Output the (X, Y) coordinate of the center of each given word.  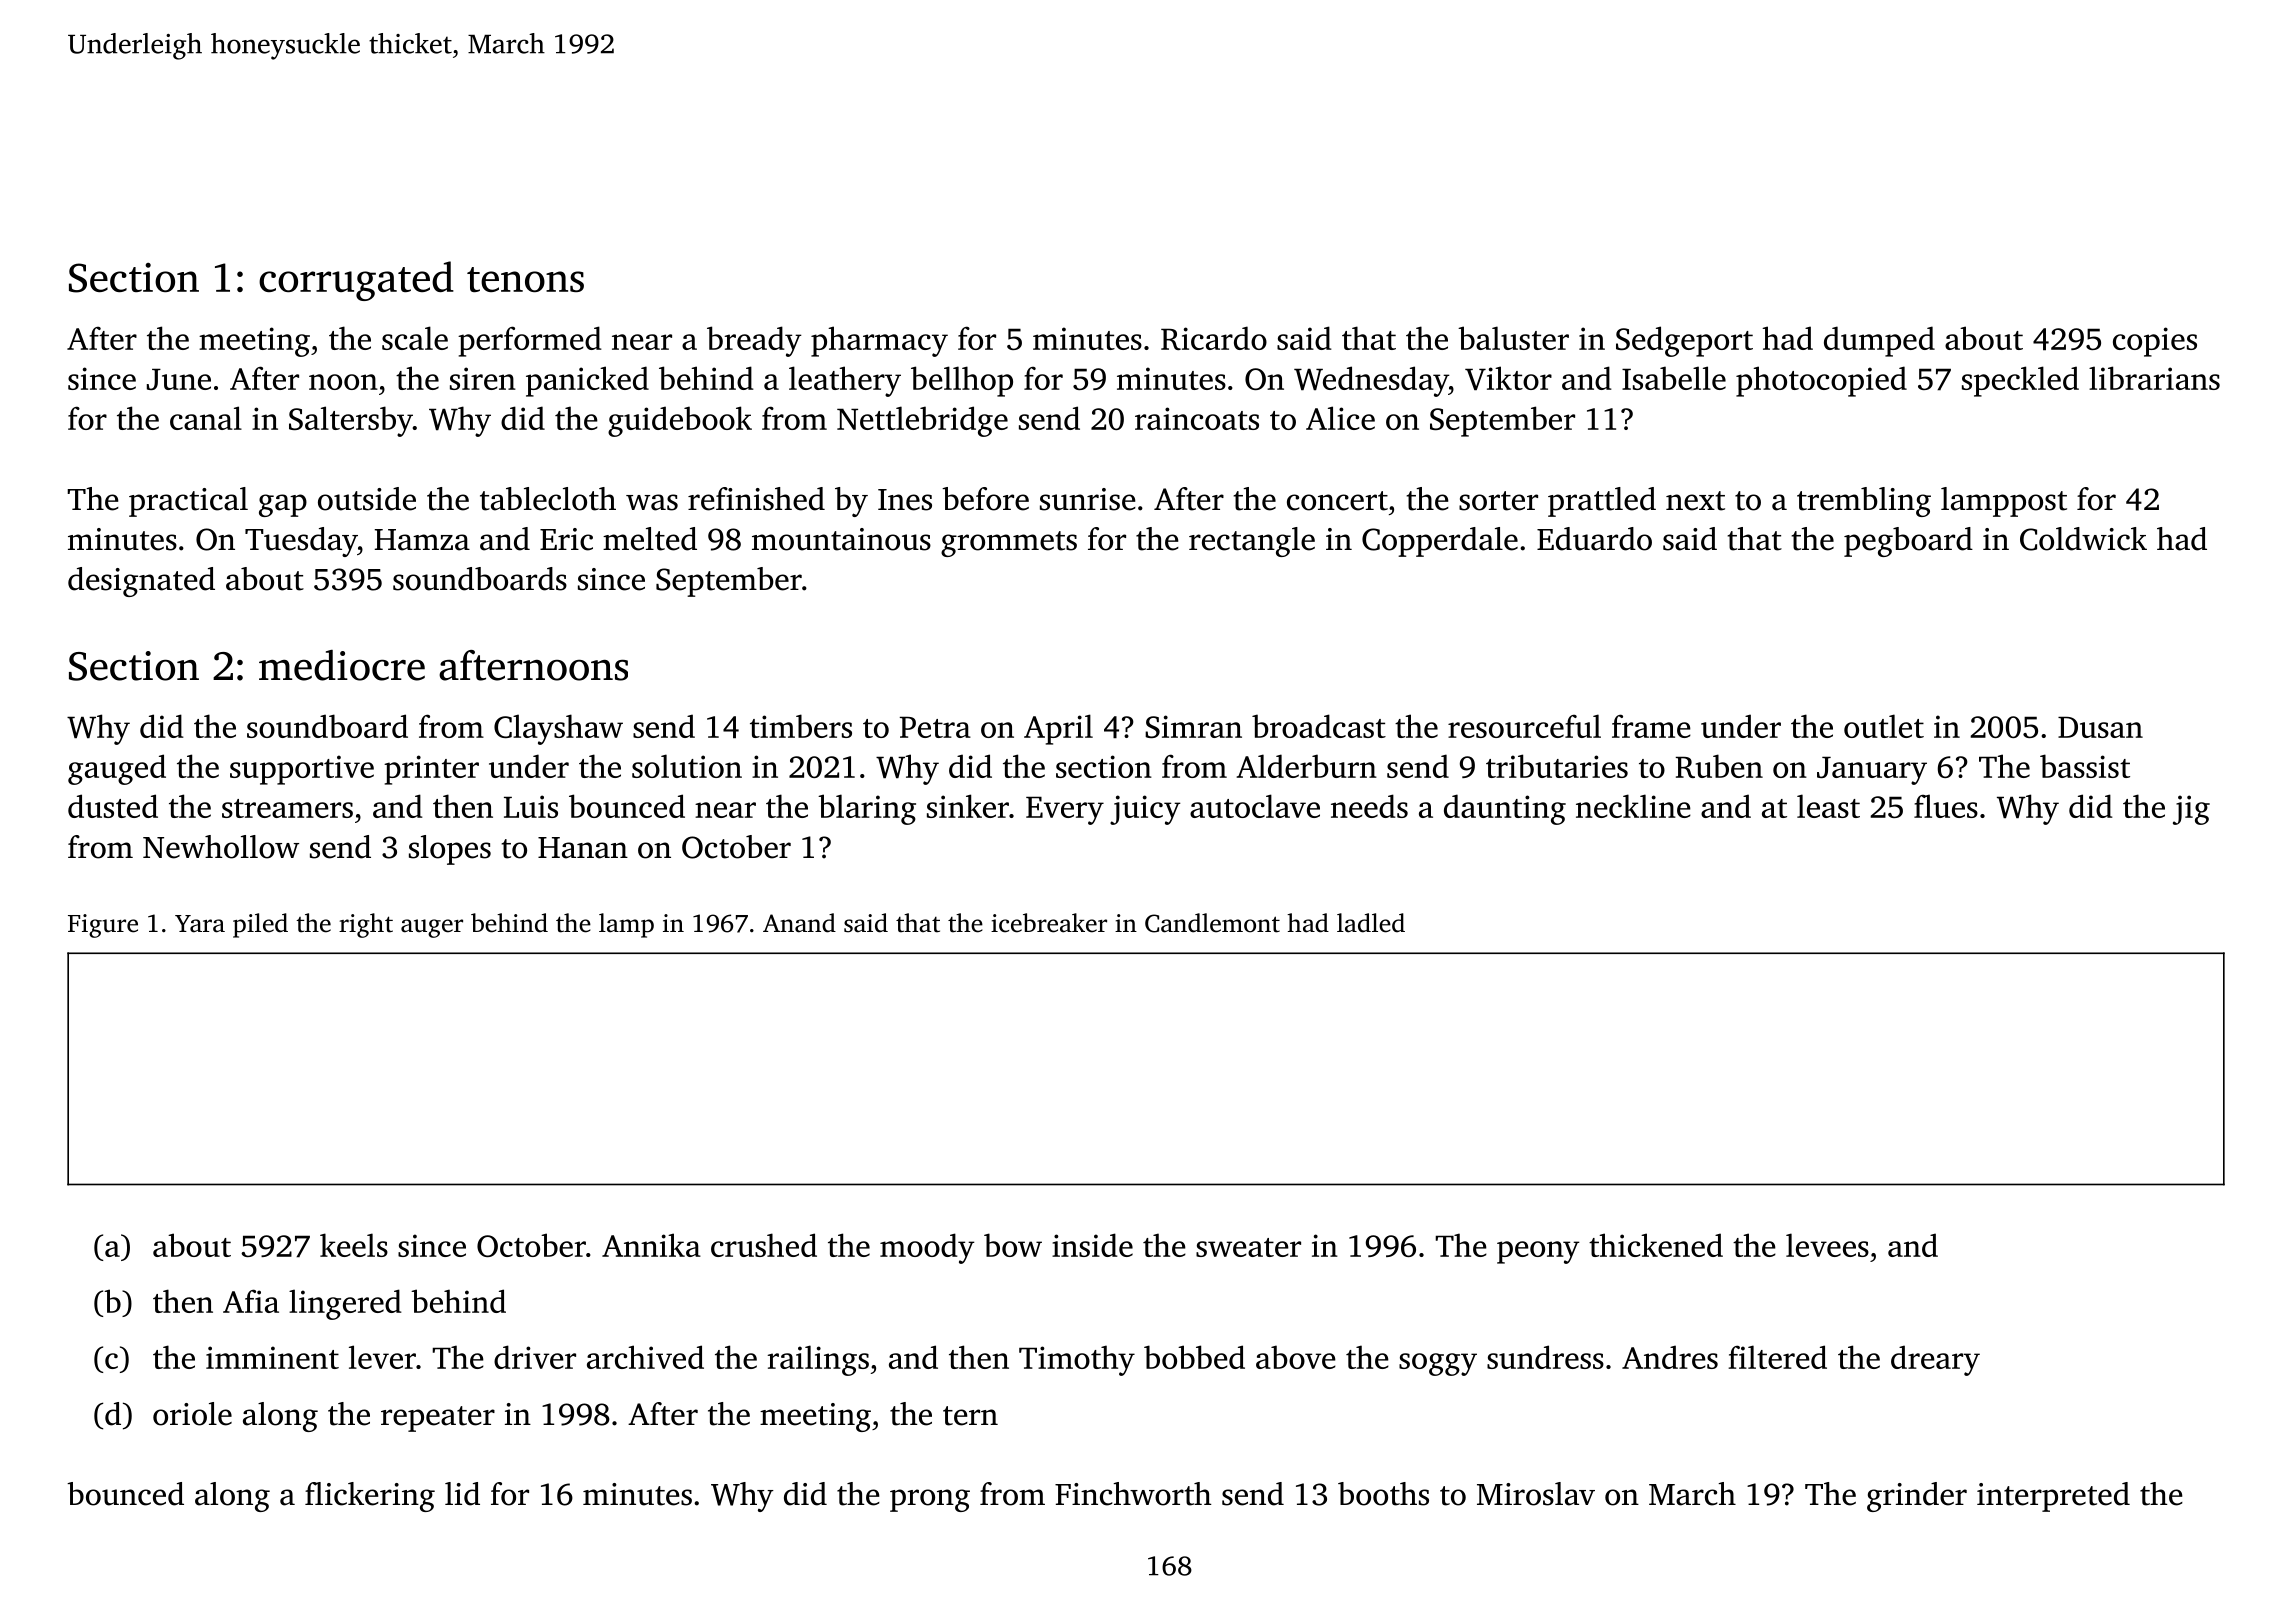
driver (535, 1357)
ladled (1371, 923)
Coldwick (2083, 539)
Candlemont (1212, 923)
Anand (799, 923)
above (1296, 1357)
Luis (531, 806)
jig (2191, 810)
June (179, 379)
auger (432, 928)
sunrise (1088, 499)
